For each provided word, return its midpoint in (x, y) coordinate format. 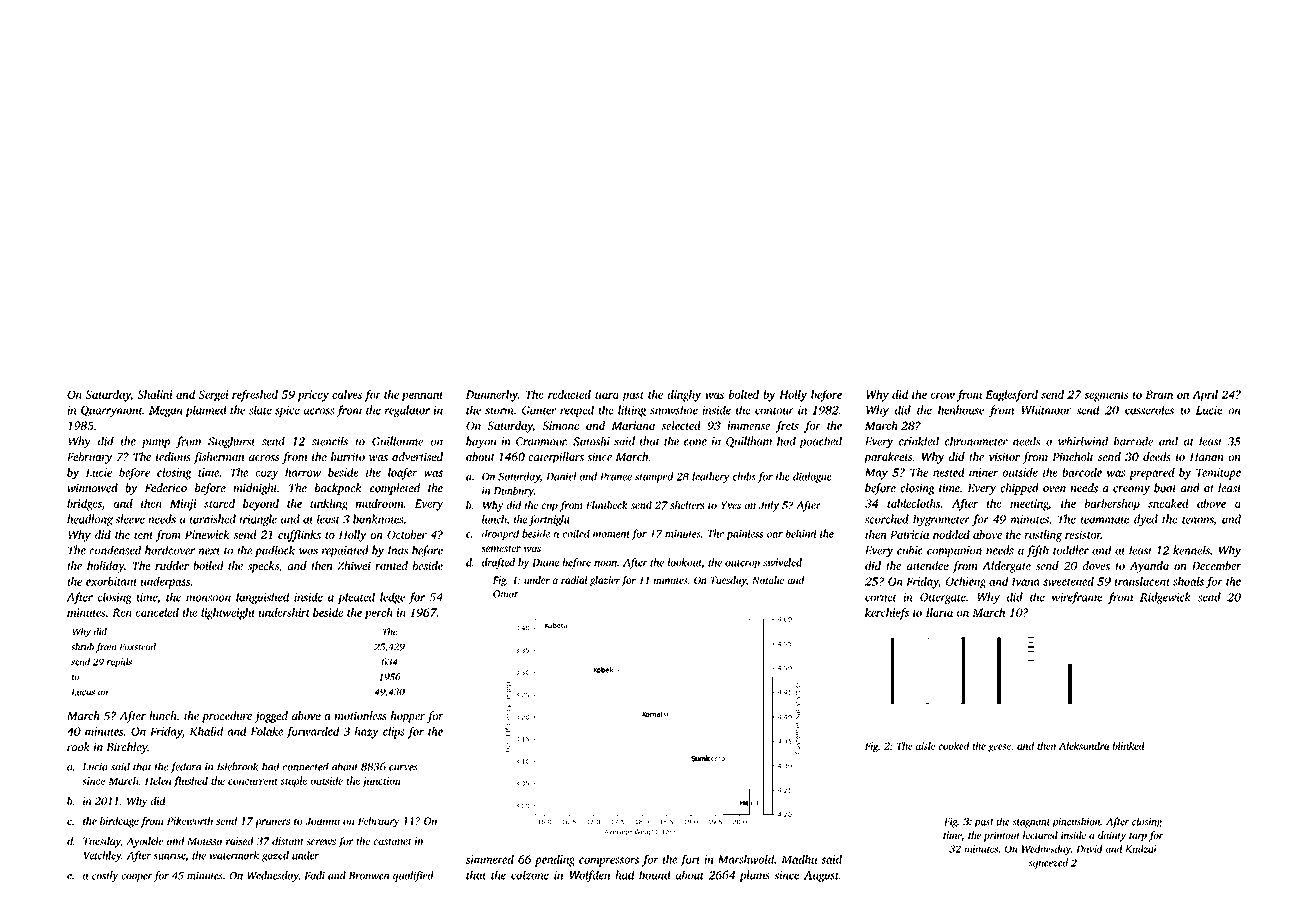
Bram (1159, 394)
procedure (227, 717)
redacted (569, 394)
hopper (408, 717)
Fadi (315, 875)
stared (219, 503)
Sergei (214, 396)
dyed (1146, 520)
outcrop (742, 564)
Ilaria (939, 612)
